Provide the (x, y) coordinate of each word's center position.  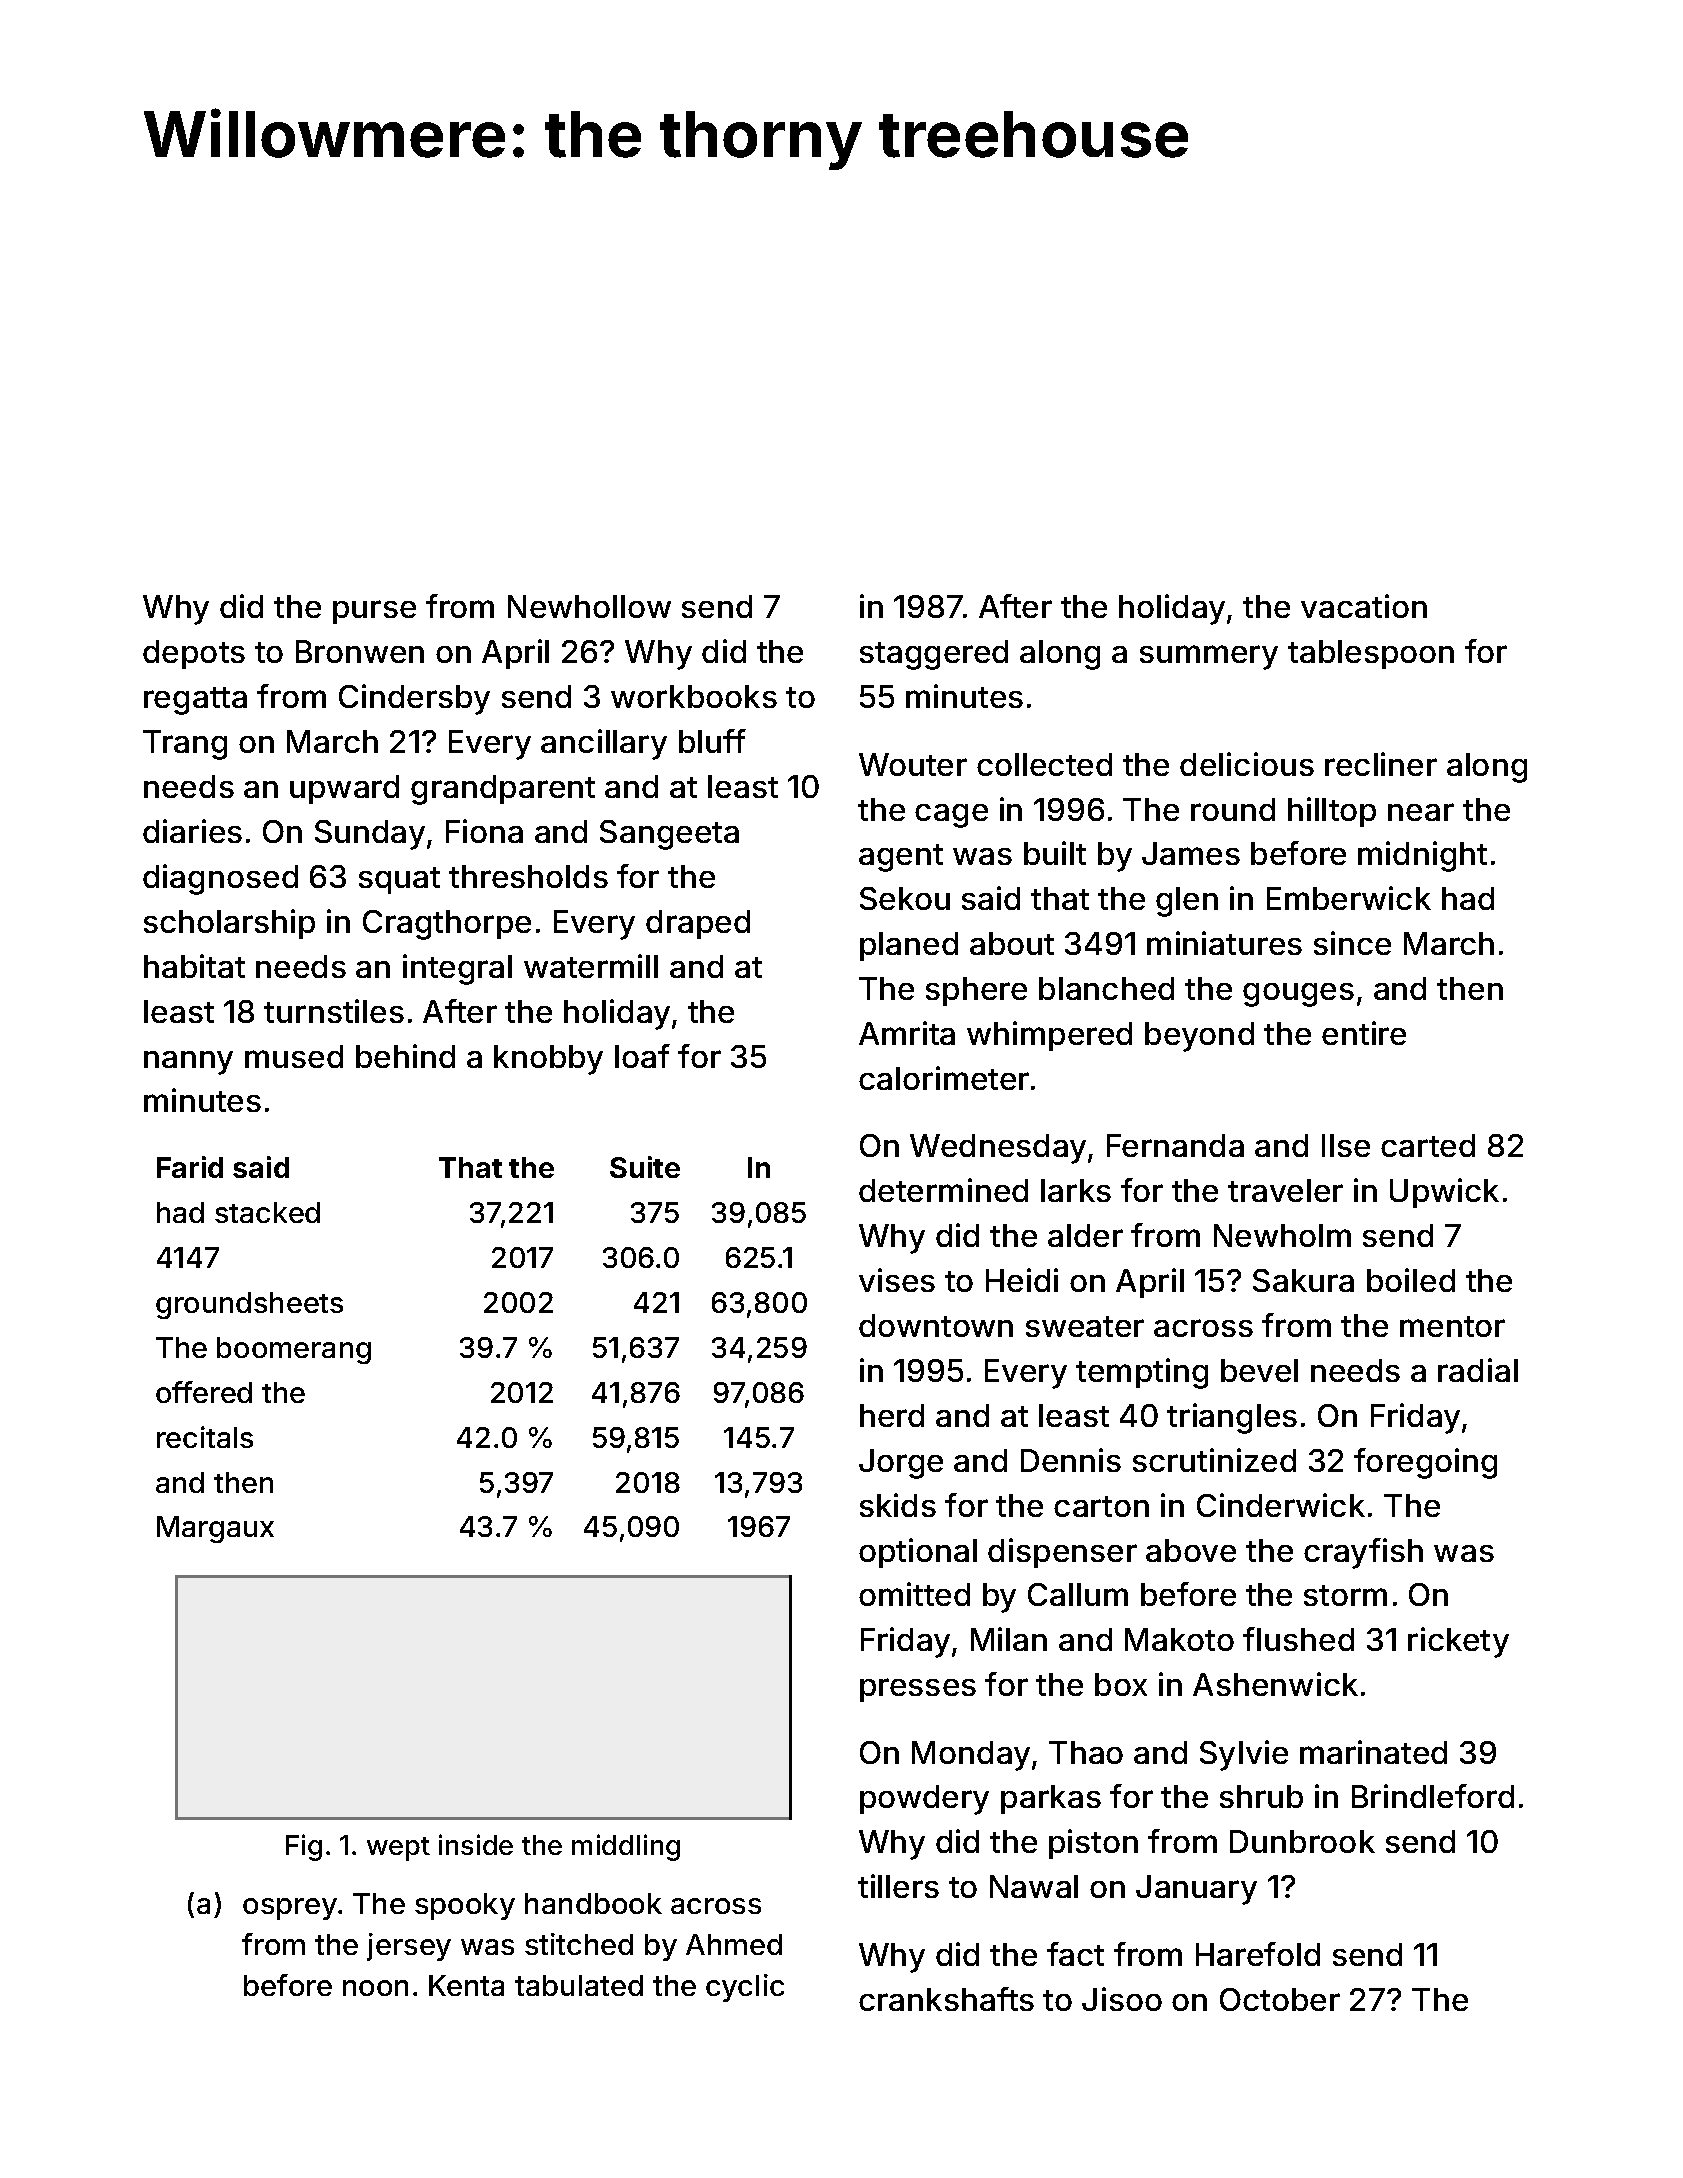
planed (909, 946)
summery (1209, 657)
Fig (304, 1847)
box (1121, 1684)
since (1352, 943)
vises (897, 1280)
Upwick (1444, 1193)
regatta (195, 701)
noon (375, 1988)
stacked (267, 1212)
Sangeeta (669, 835)
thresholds (528, 876)
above (1191, 1550)
